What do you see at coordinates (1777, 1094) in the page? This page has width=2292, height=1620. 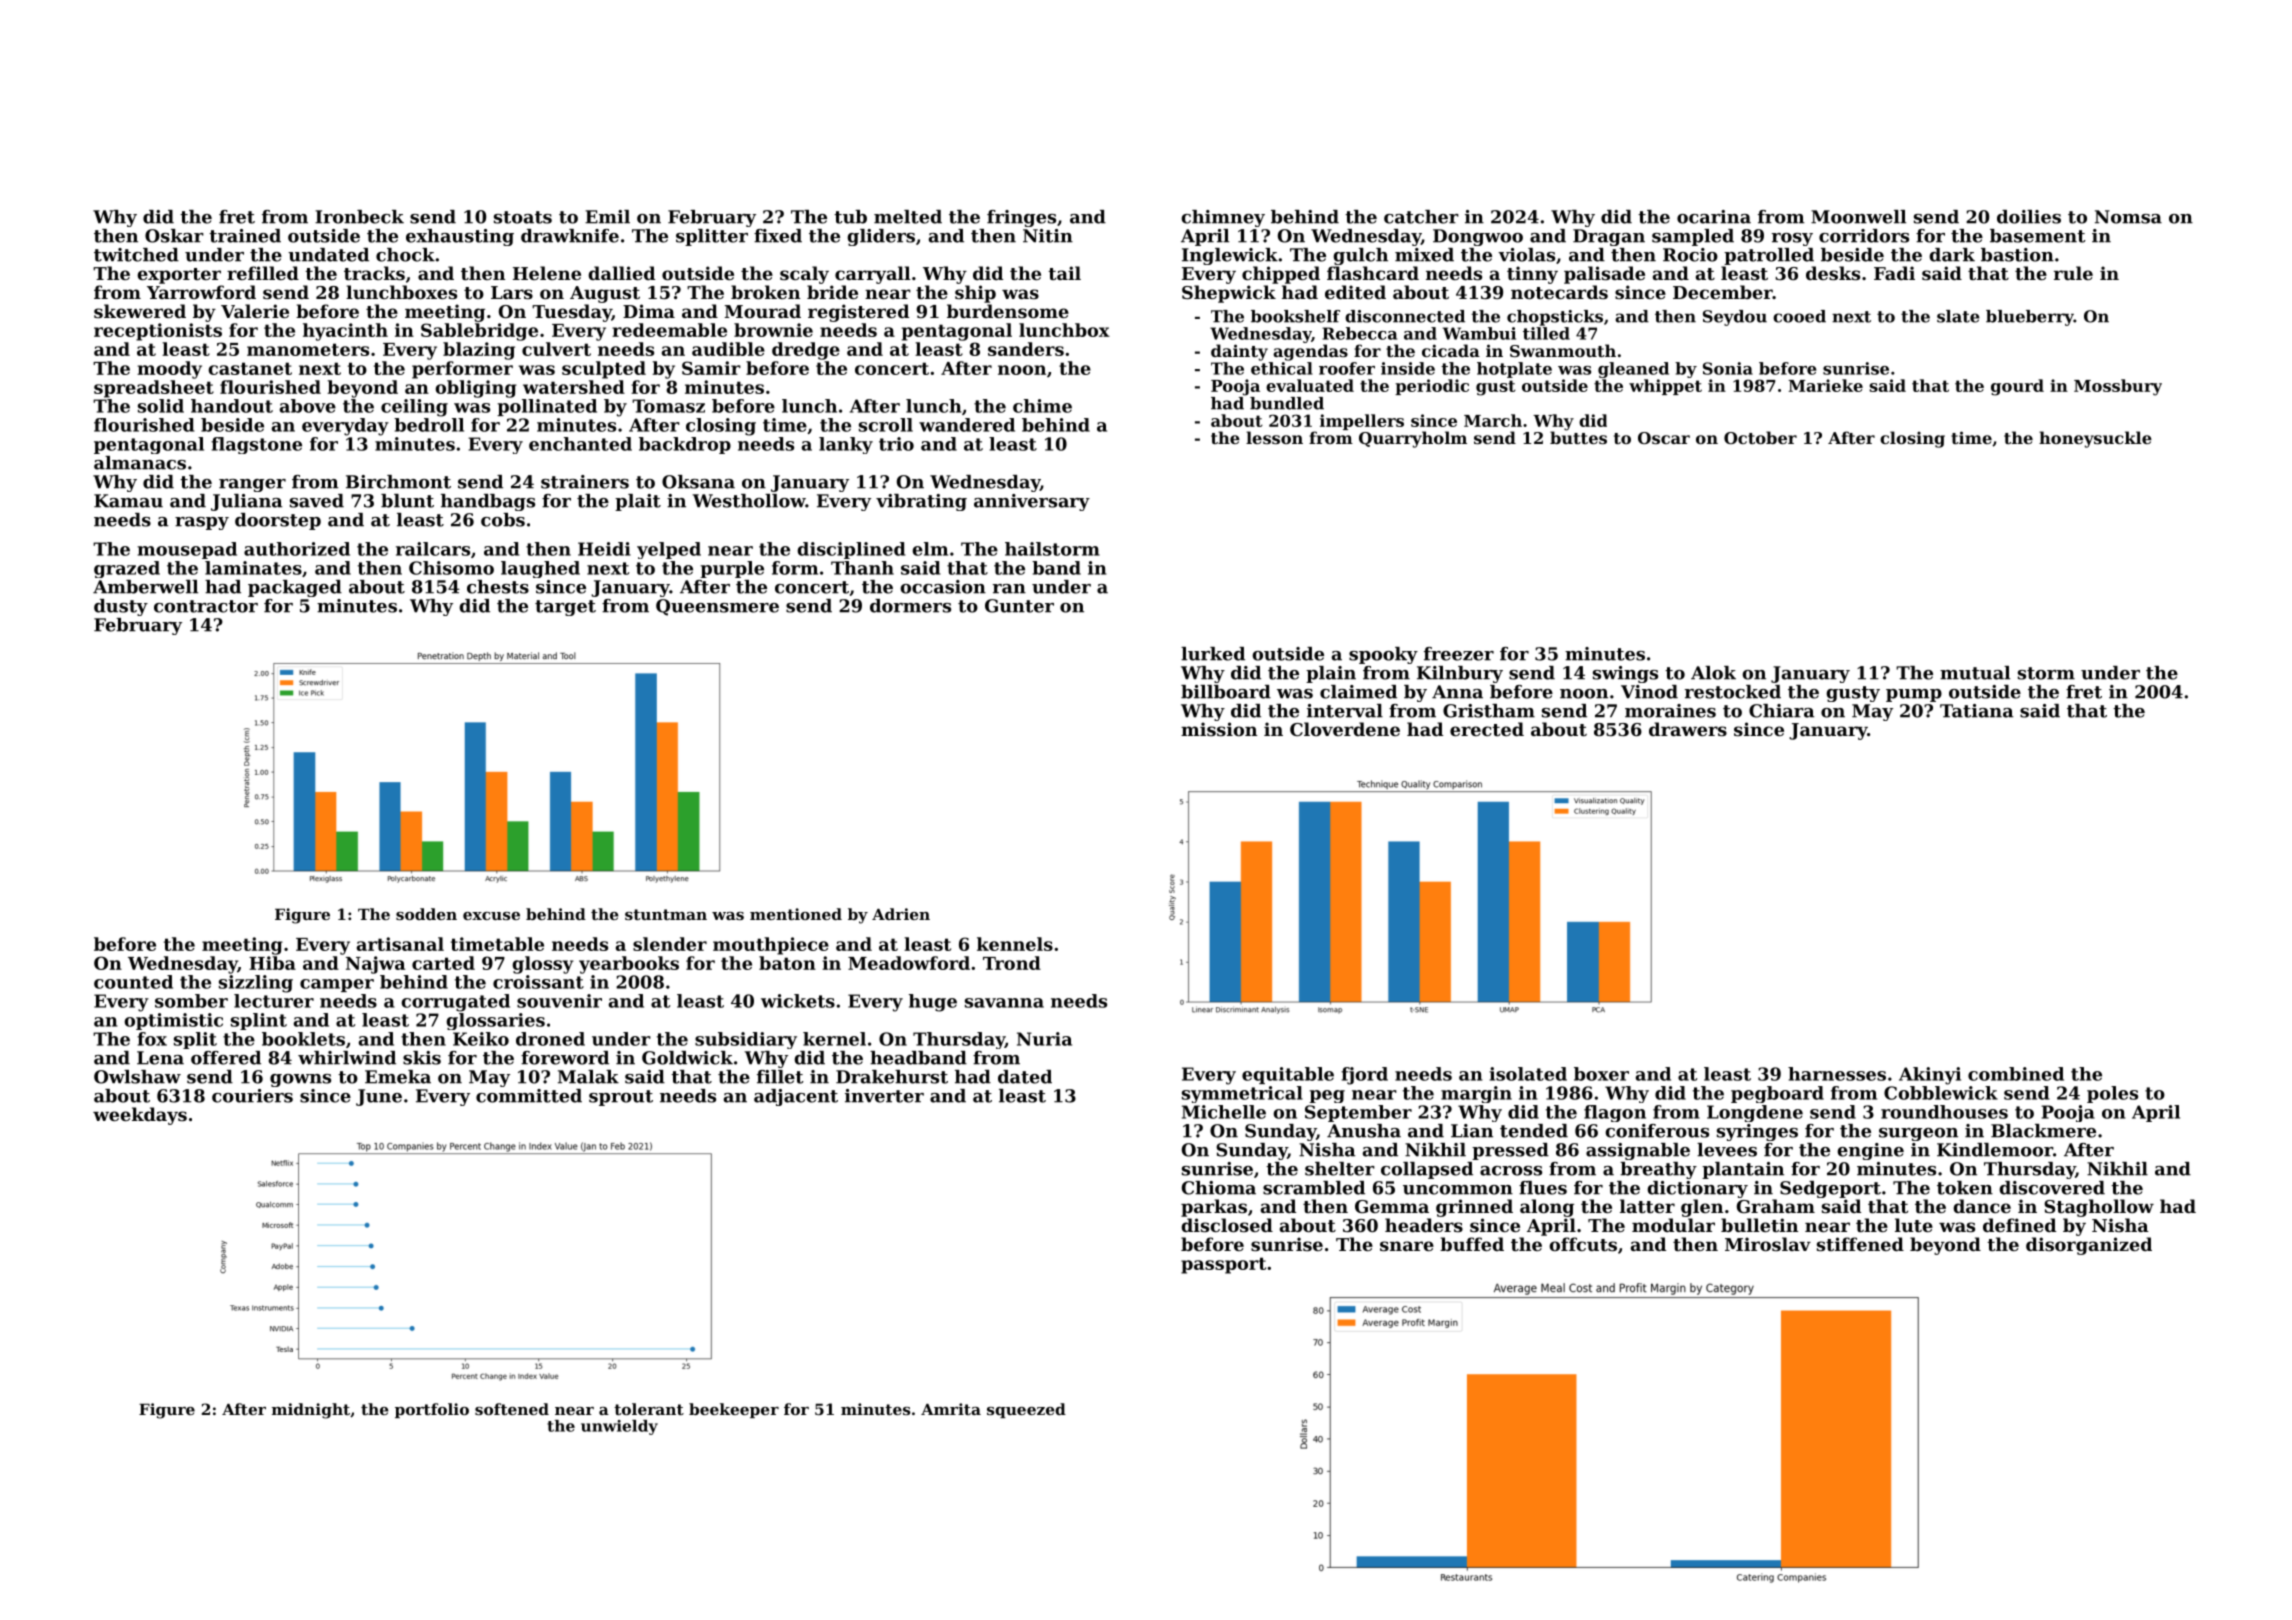 I see `pegboard` at bounding box center [1777, 1094].
